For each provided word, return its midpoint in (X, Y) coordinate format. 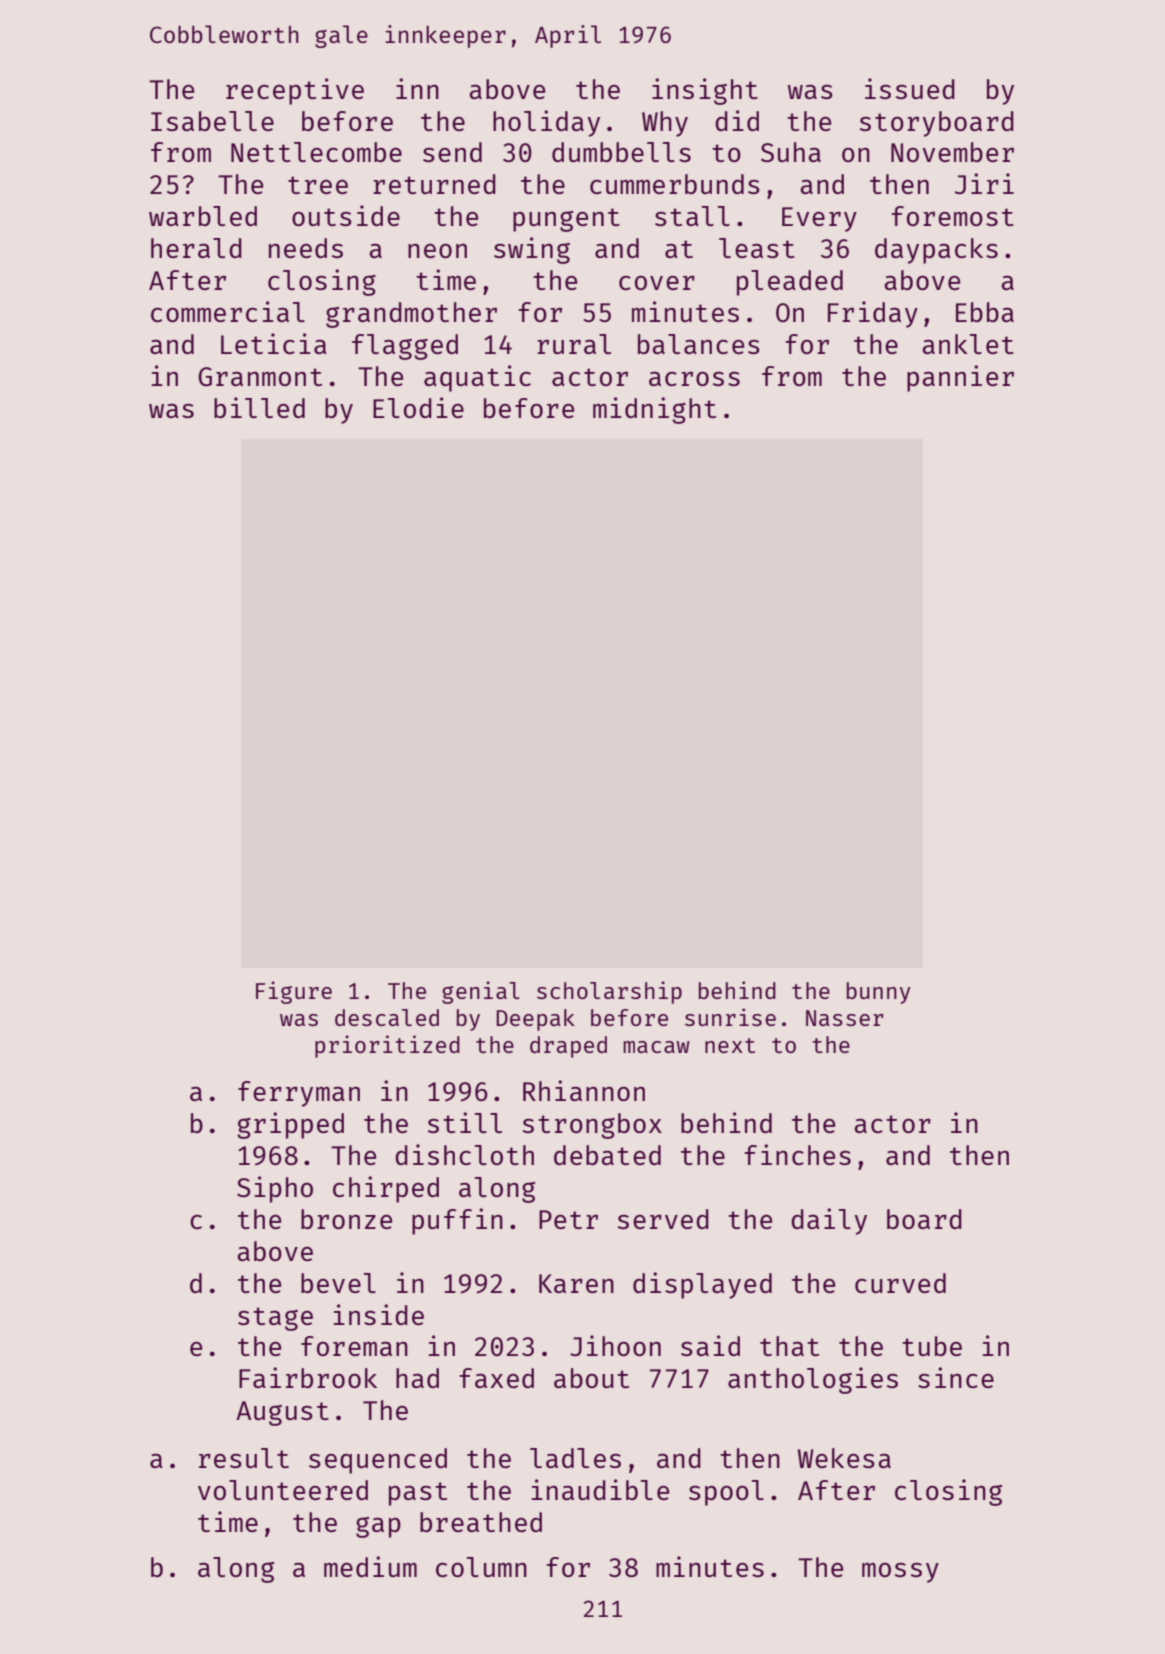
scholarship (609, 992)
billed (259, 407)
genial (481, 992)
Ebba (985, 312)
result (244, 1458)
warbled (203, 216)
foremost (952, 216)
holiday (546, 123)
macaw (656, 1047)
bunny (879, 993)
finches (797, 1154)
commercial (228, 311)
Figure (294, 992)
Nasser (845, 1018)
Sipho (275, 1189)
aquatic (477, 378)
